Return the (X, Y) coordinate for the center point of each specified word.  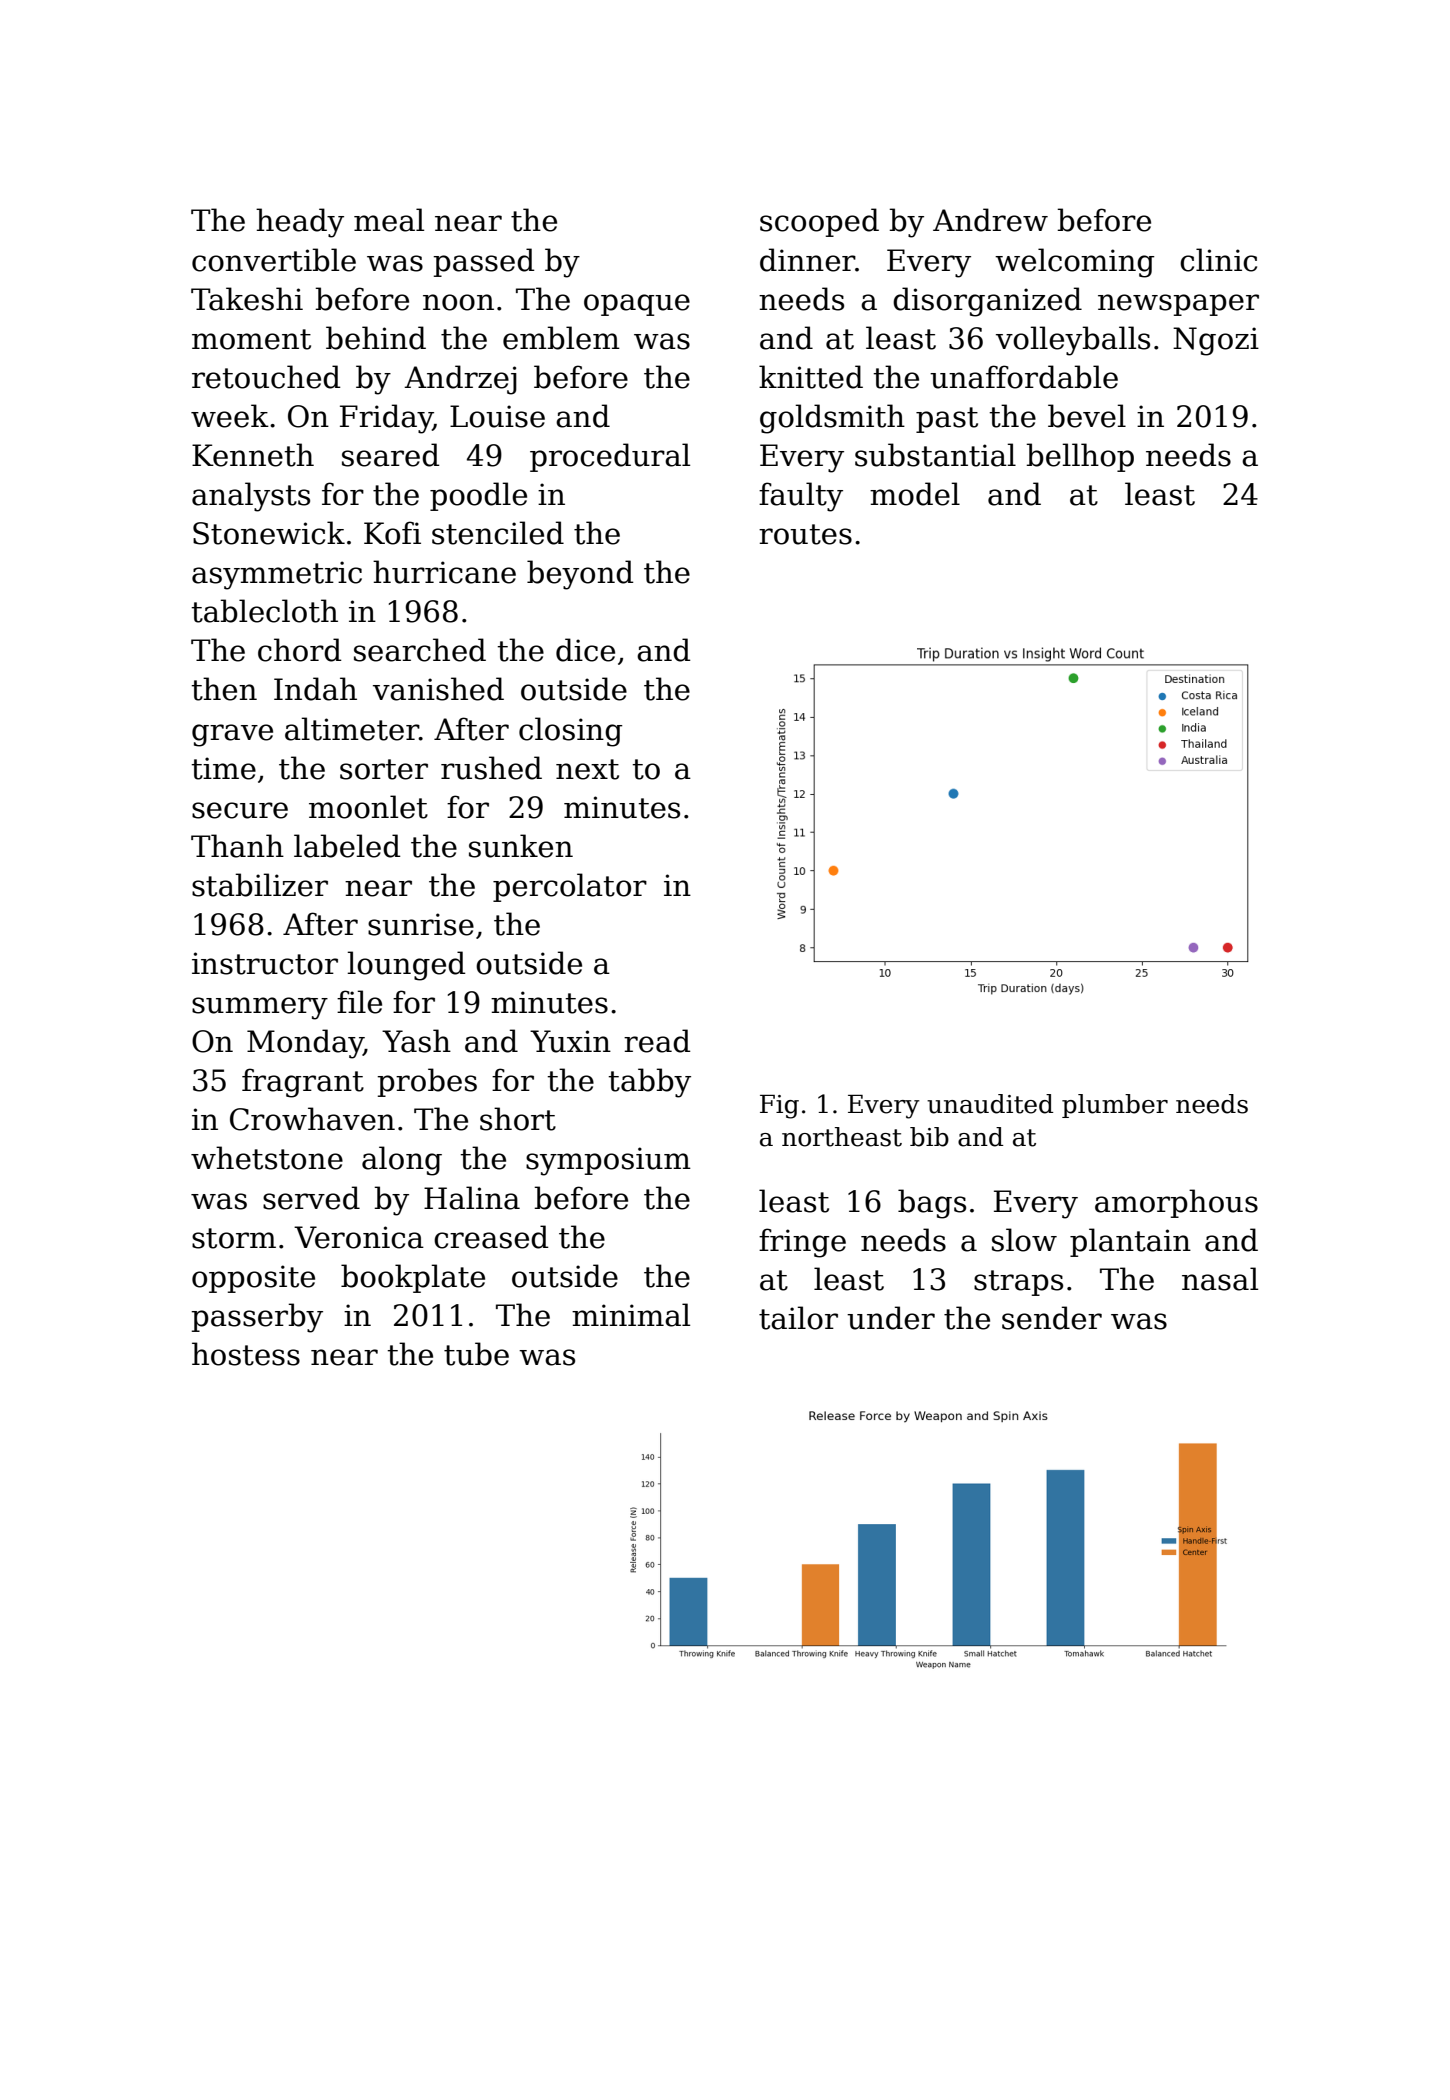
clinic (1218, 260)
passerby (257, 1318)
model (915, 494)
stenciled (498, 533)
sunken (521, 846)
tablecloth (264, 611)
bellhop (1080, 457)
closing (570, 732)
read (657, 1041)
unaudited (990, 1104)
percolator (570, 887)
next (587, 769)
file (359, 1002)
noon (458, 302)
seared (390, 455)
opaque (637, 305)
